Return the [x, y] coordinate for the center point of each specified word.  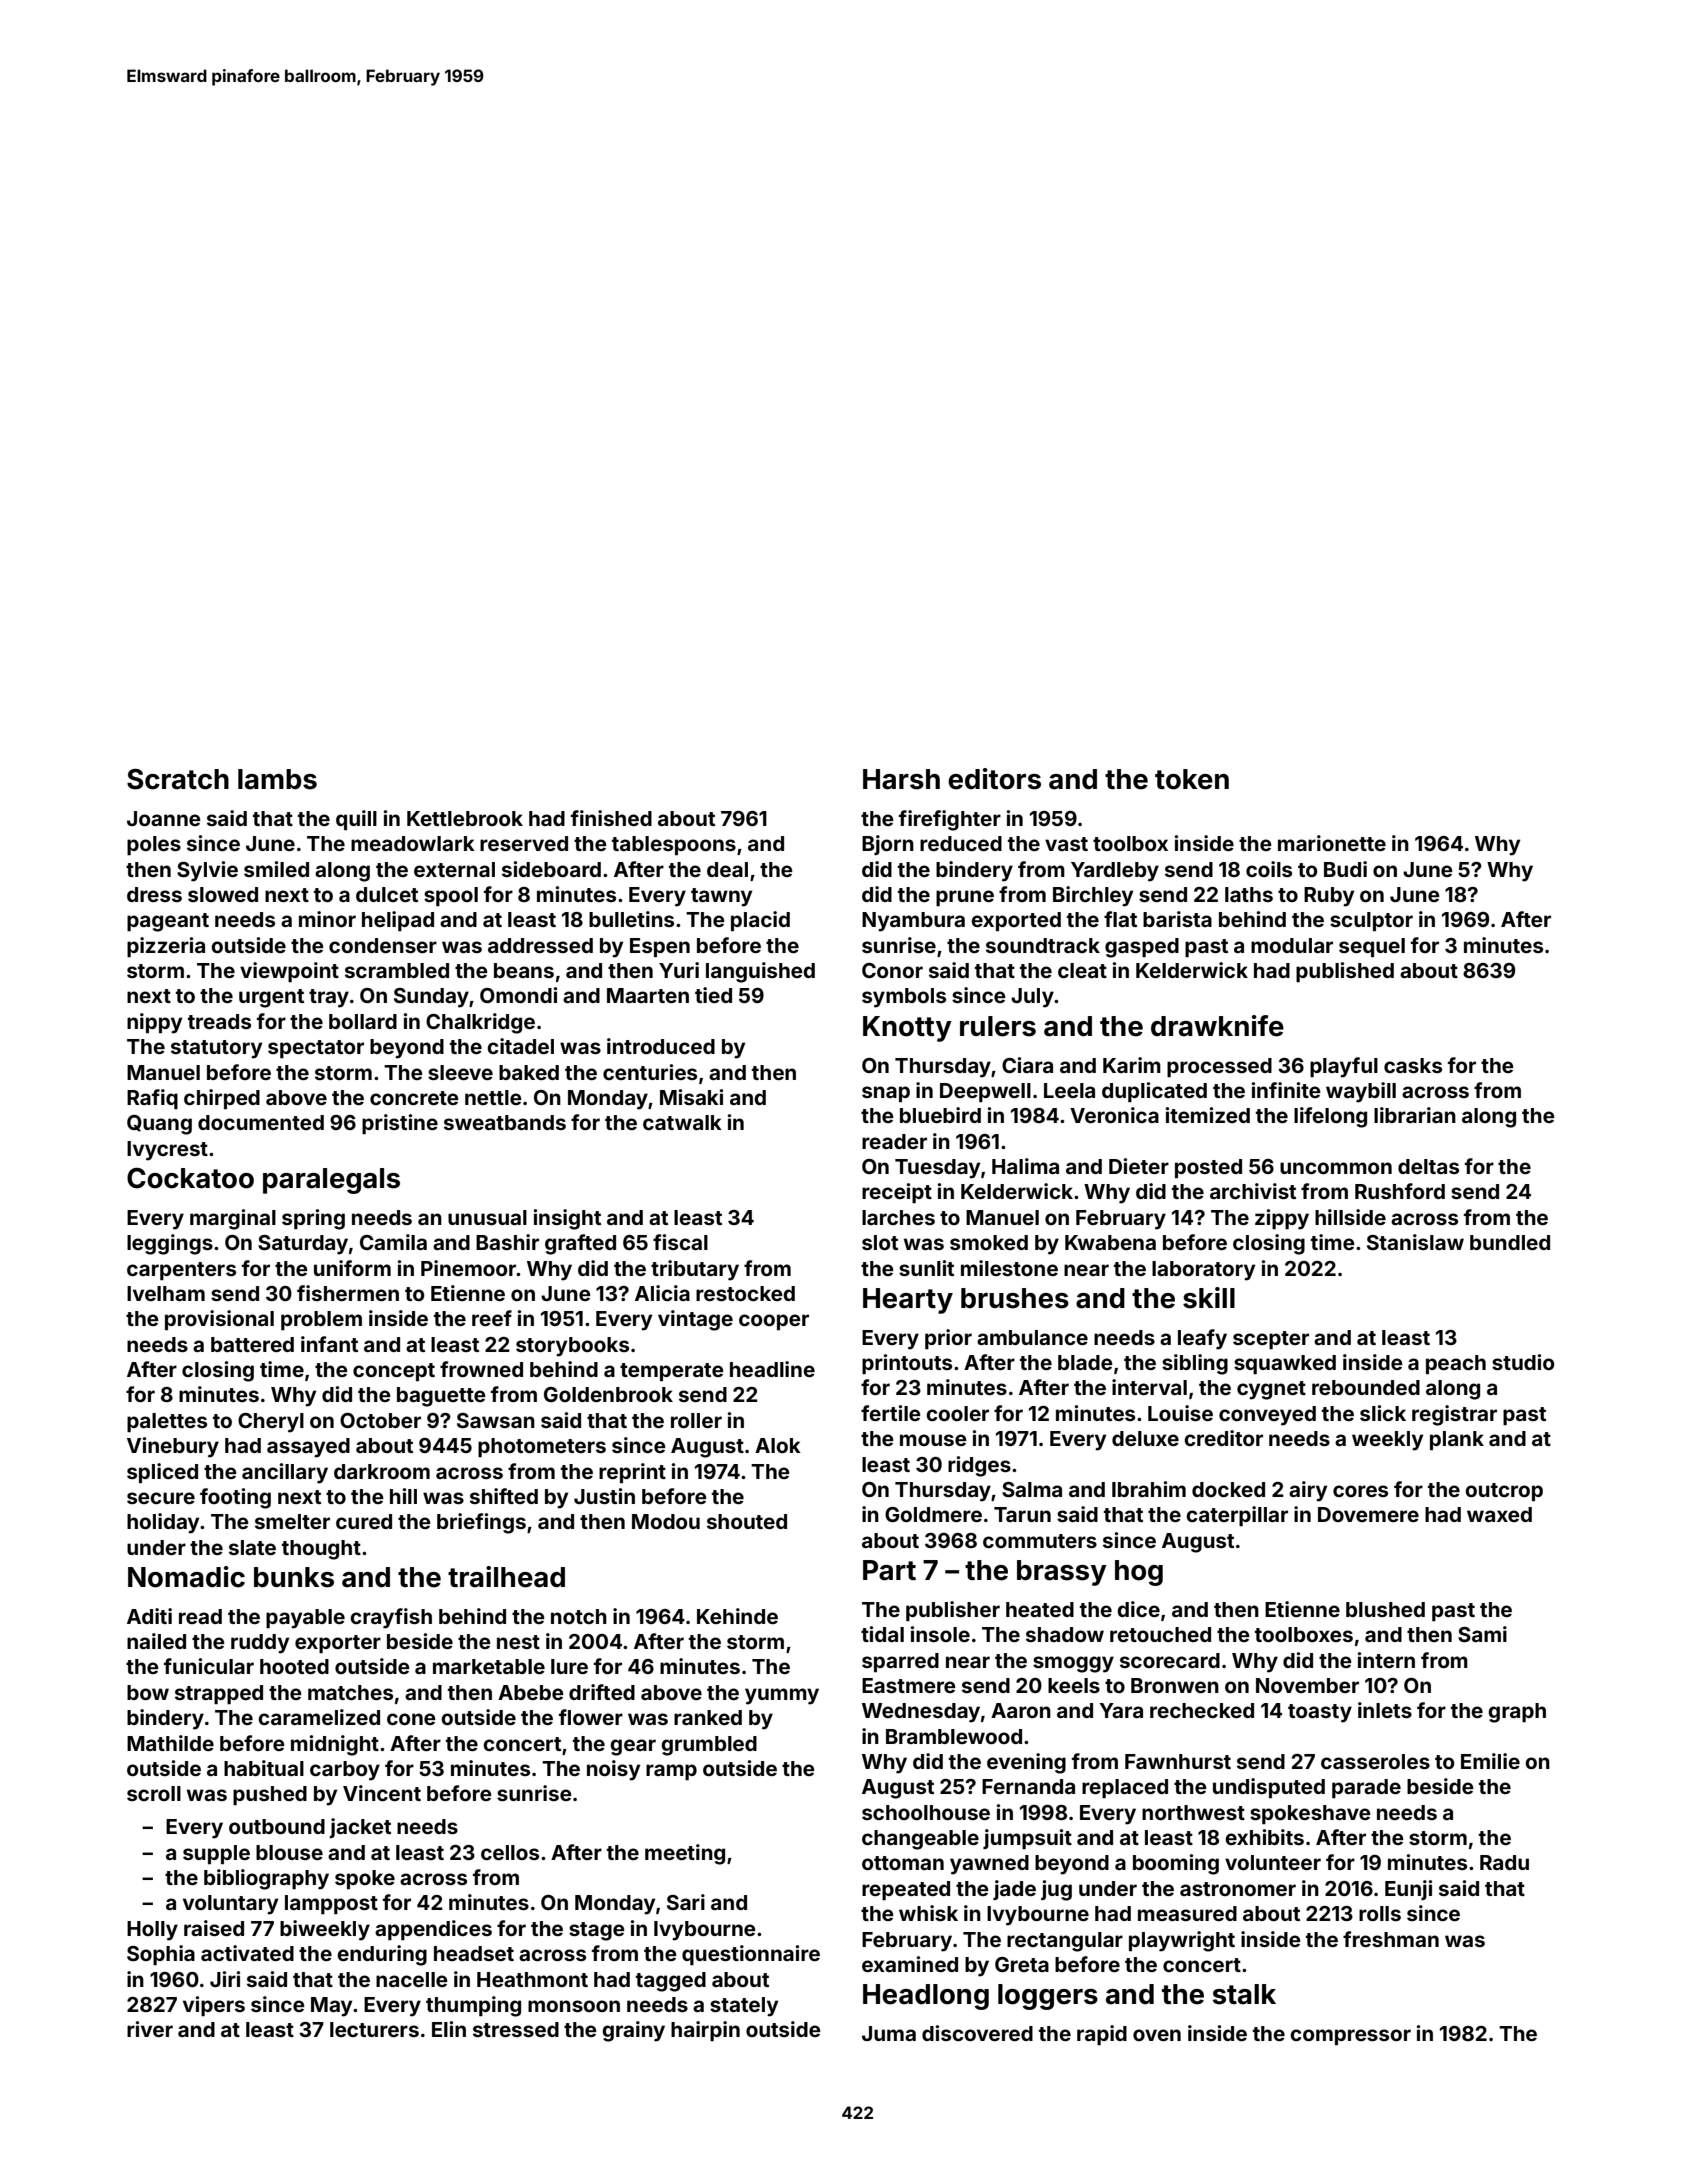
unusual [487, 1217]
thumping [473, 2006]
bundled [1510, 1242]
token [1192, 779]
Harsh [901, 779]
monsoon [574, 2006]
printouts [907, 1364]
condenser [383, 945]
